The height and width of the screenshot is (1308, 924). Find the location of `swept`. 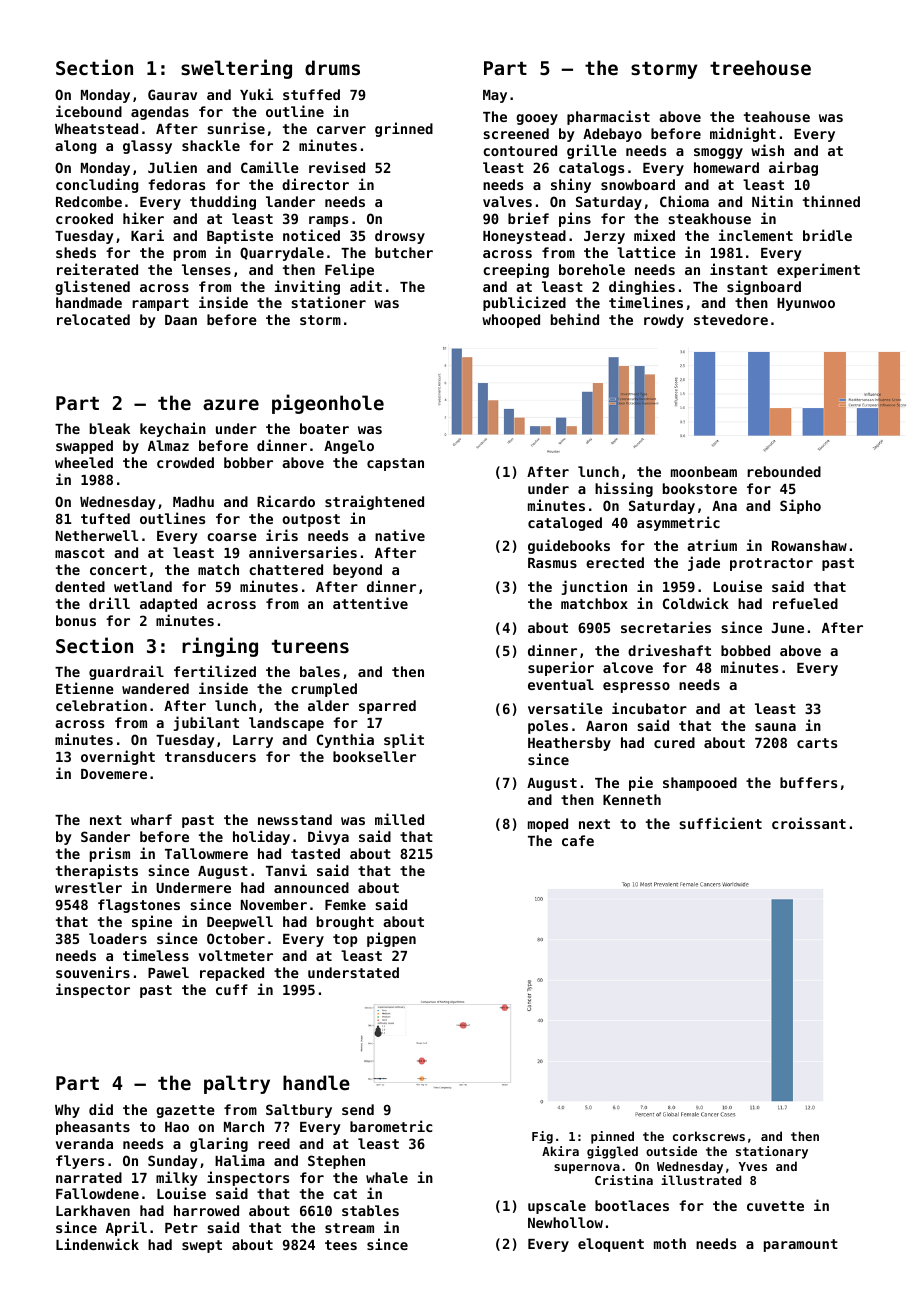

swept is located at coordinates (202, 1246).
